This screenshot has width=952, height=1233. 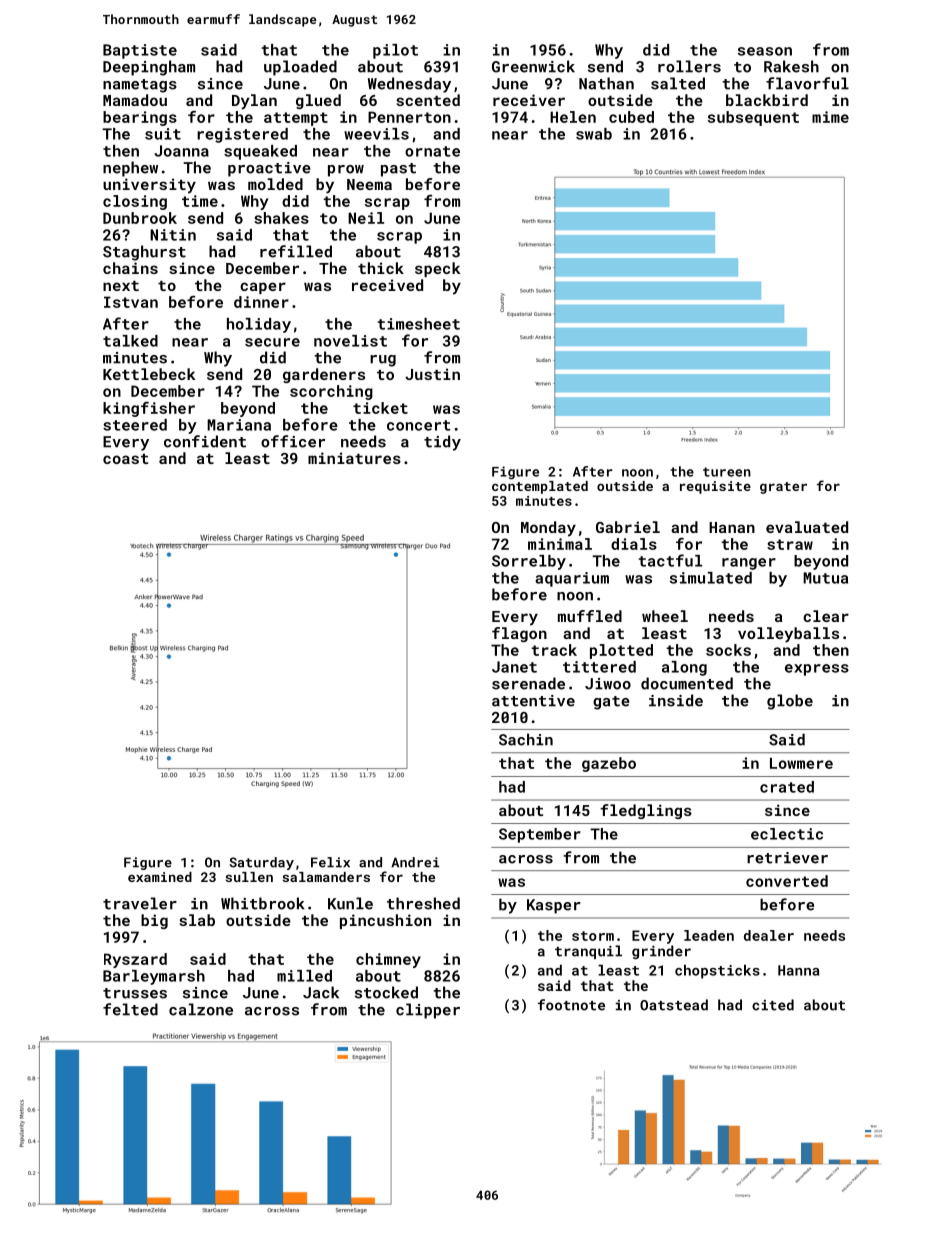 What do you see at coordinates (609, 764) in the screenshot?
I see `gazebo` at bounding box center [609, 764].
